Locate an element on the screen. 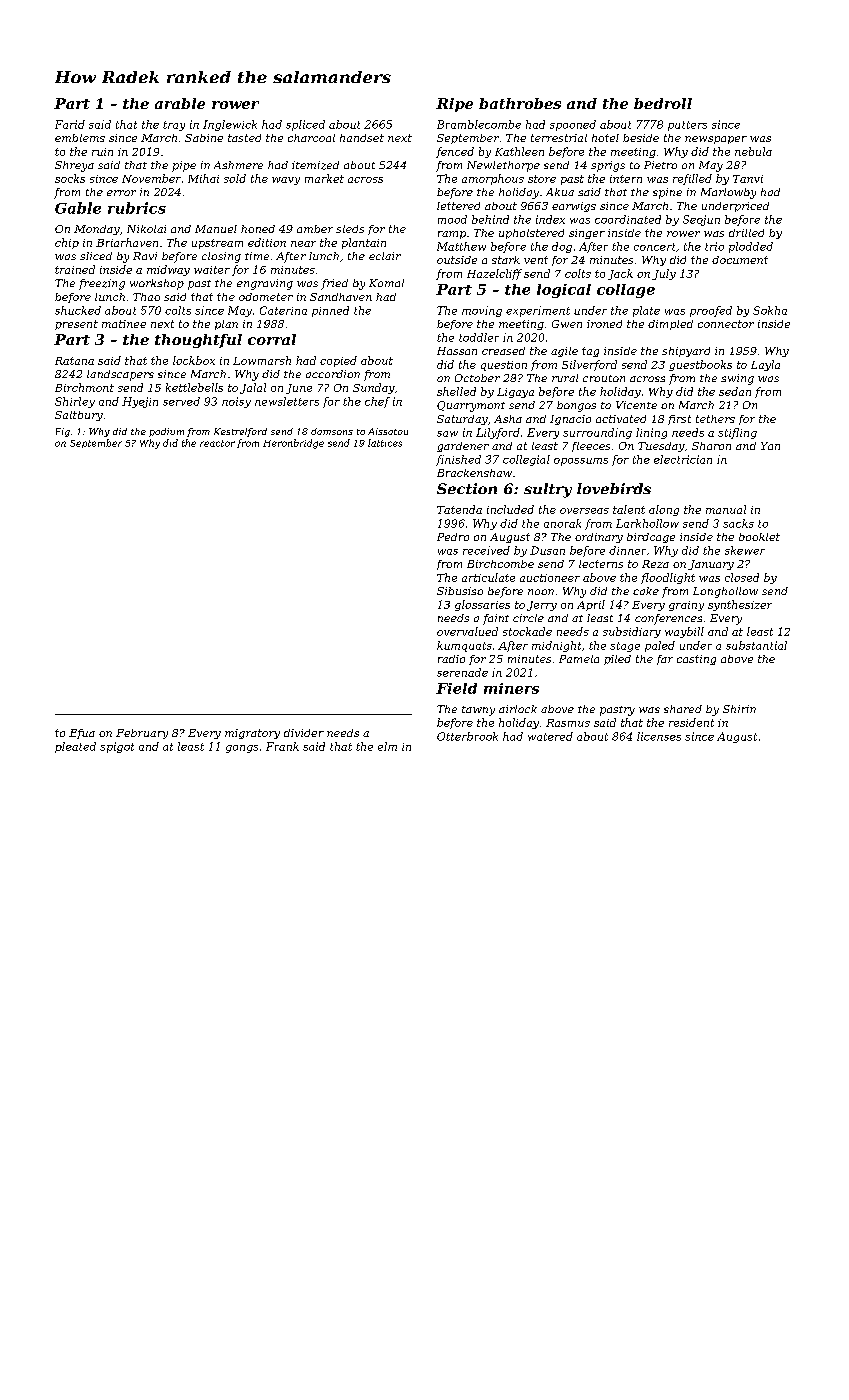 The width and height of the screenshot is (849, 1400). document is located at coordinates (740, 260).
